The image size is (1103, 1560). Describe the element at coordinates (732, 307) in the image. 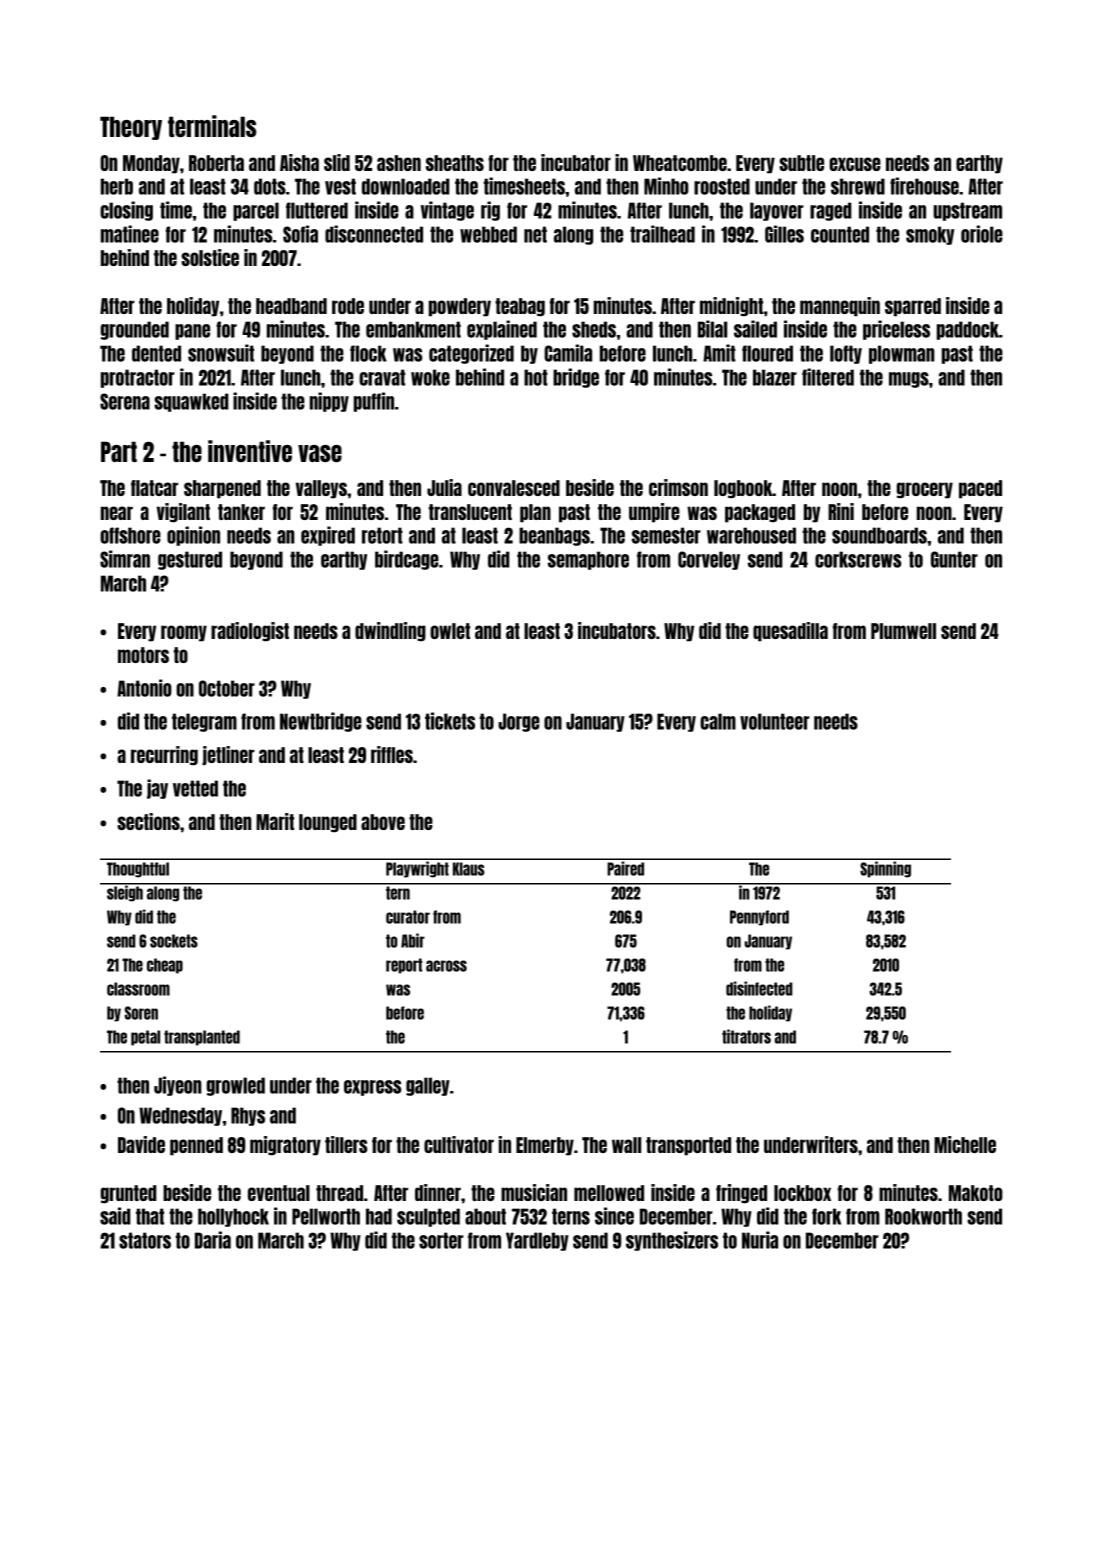

I see `midnight` at that location.
